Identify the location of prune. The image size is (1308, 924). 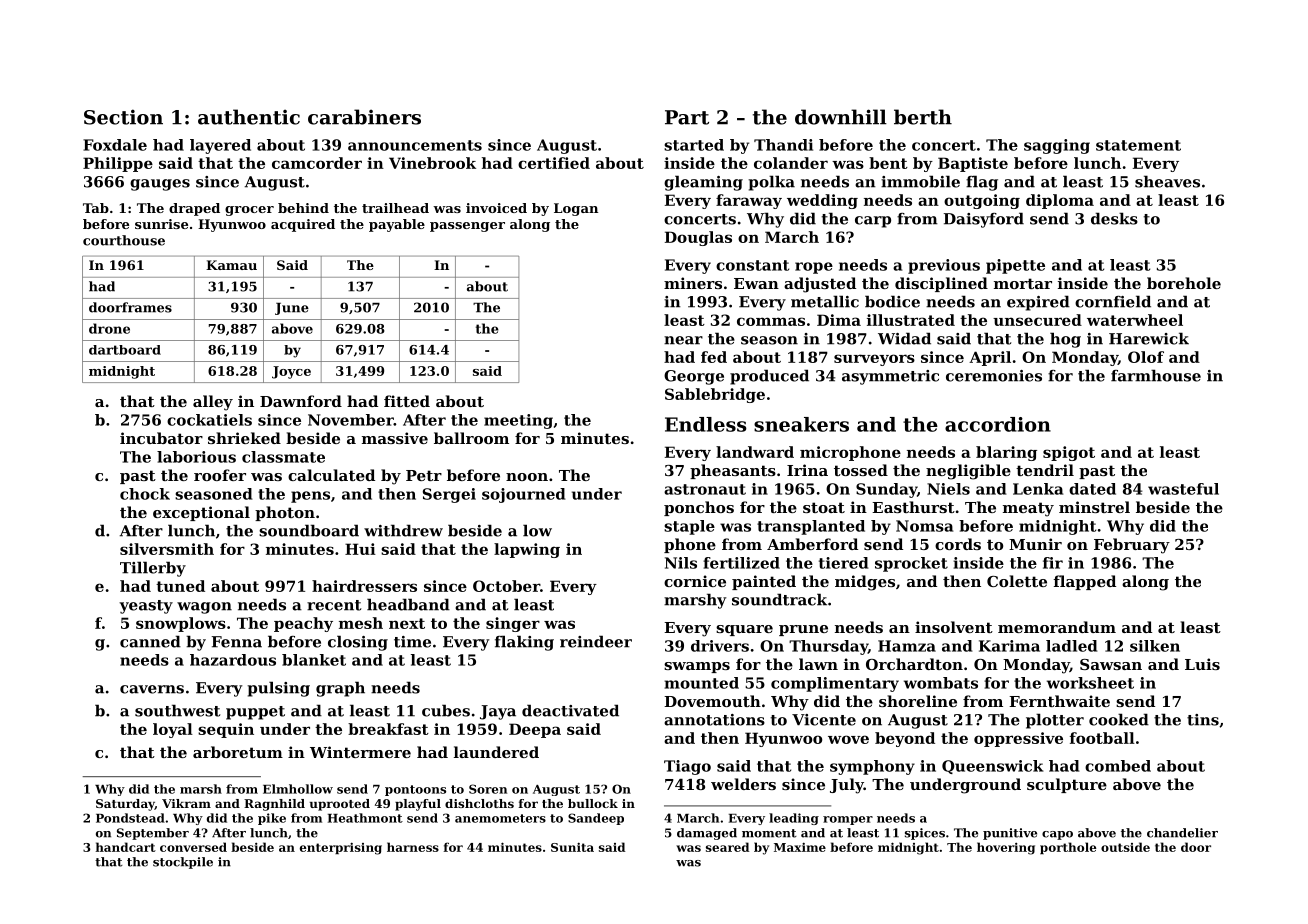
(803, 630).
